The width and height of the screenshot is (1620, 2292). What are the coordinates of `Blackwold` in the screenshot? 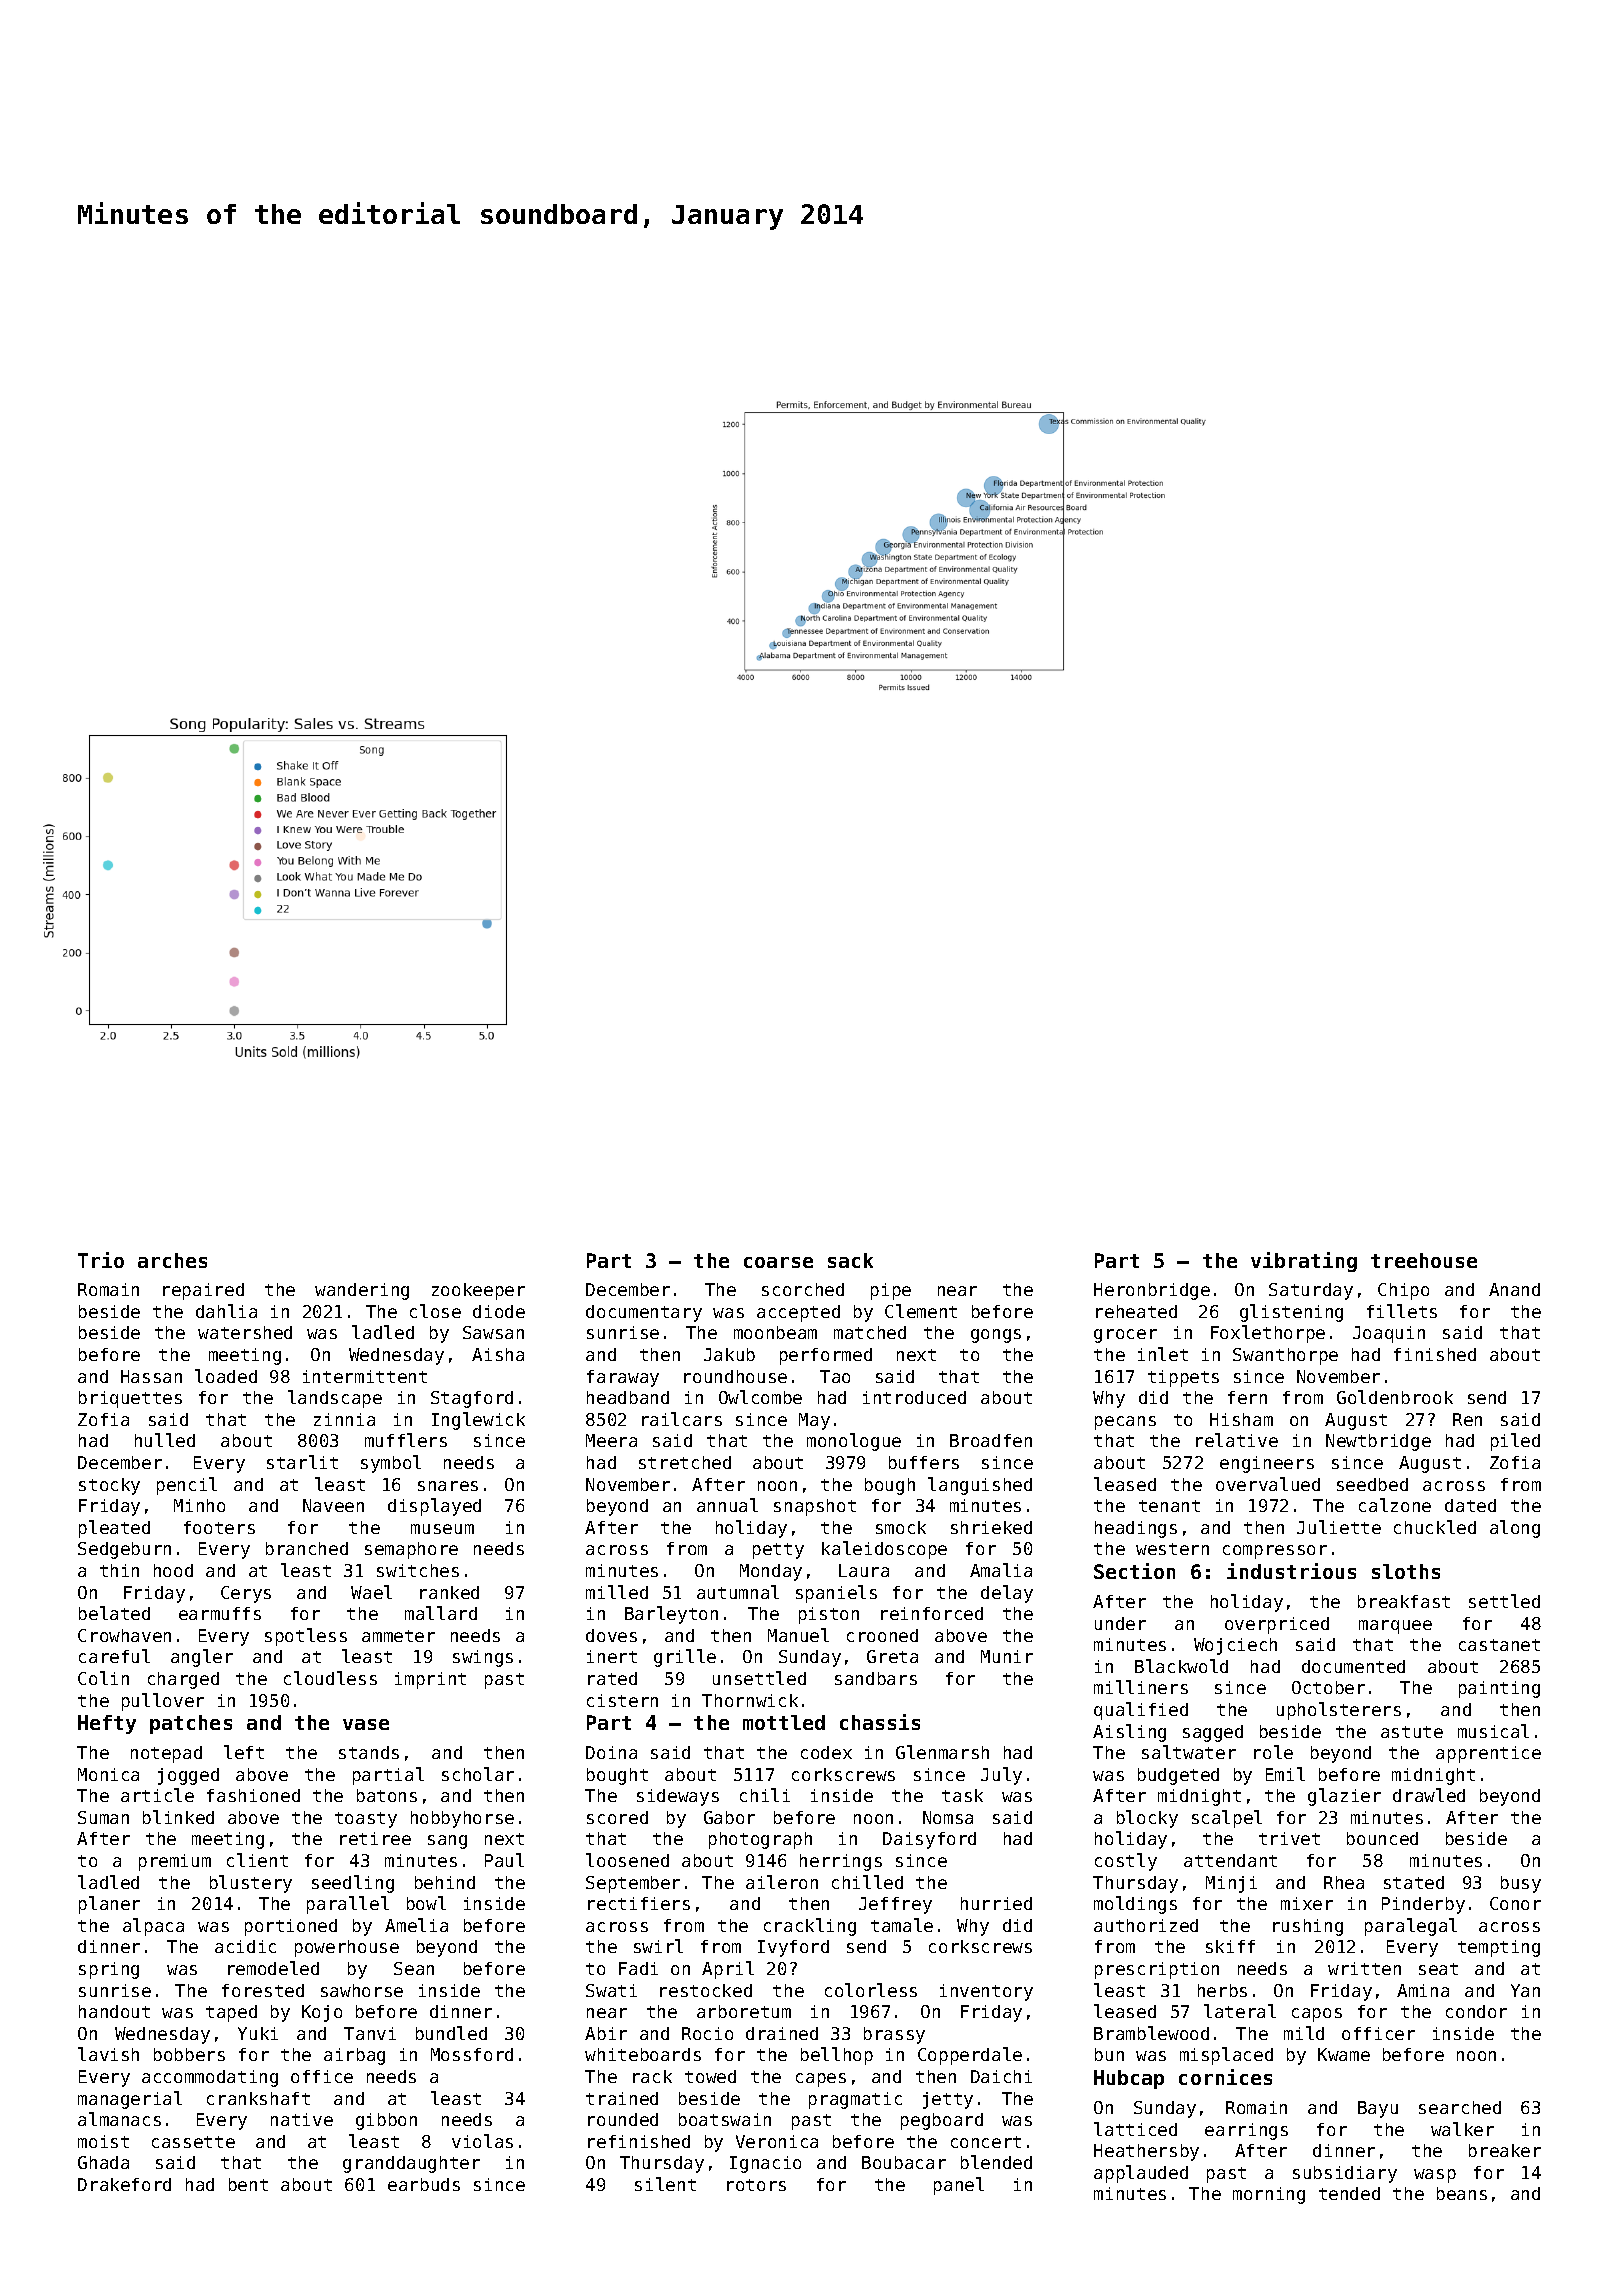 It's located at (1181, 1666).
